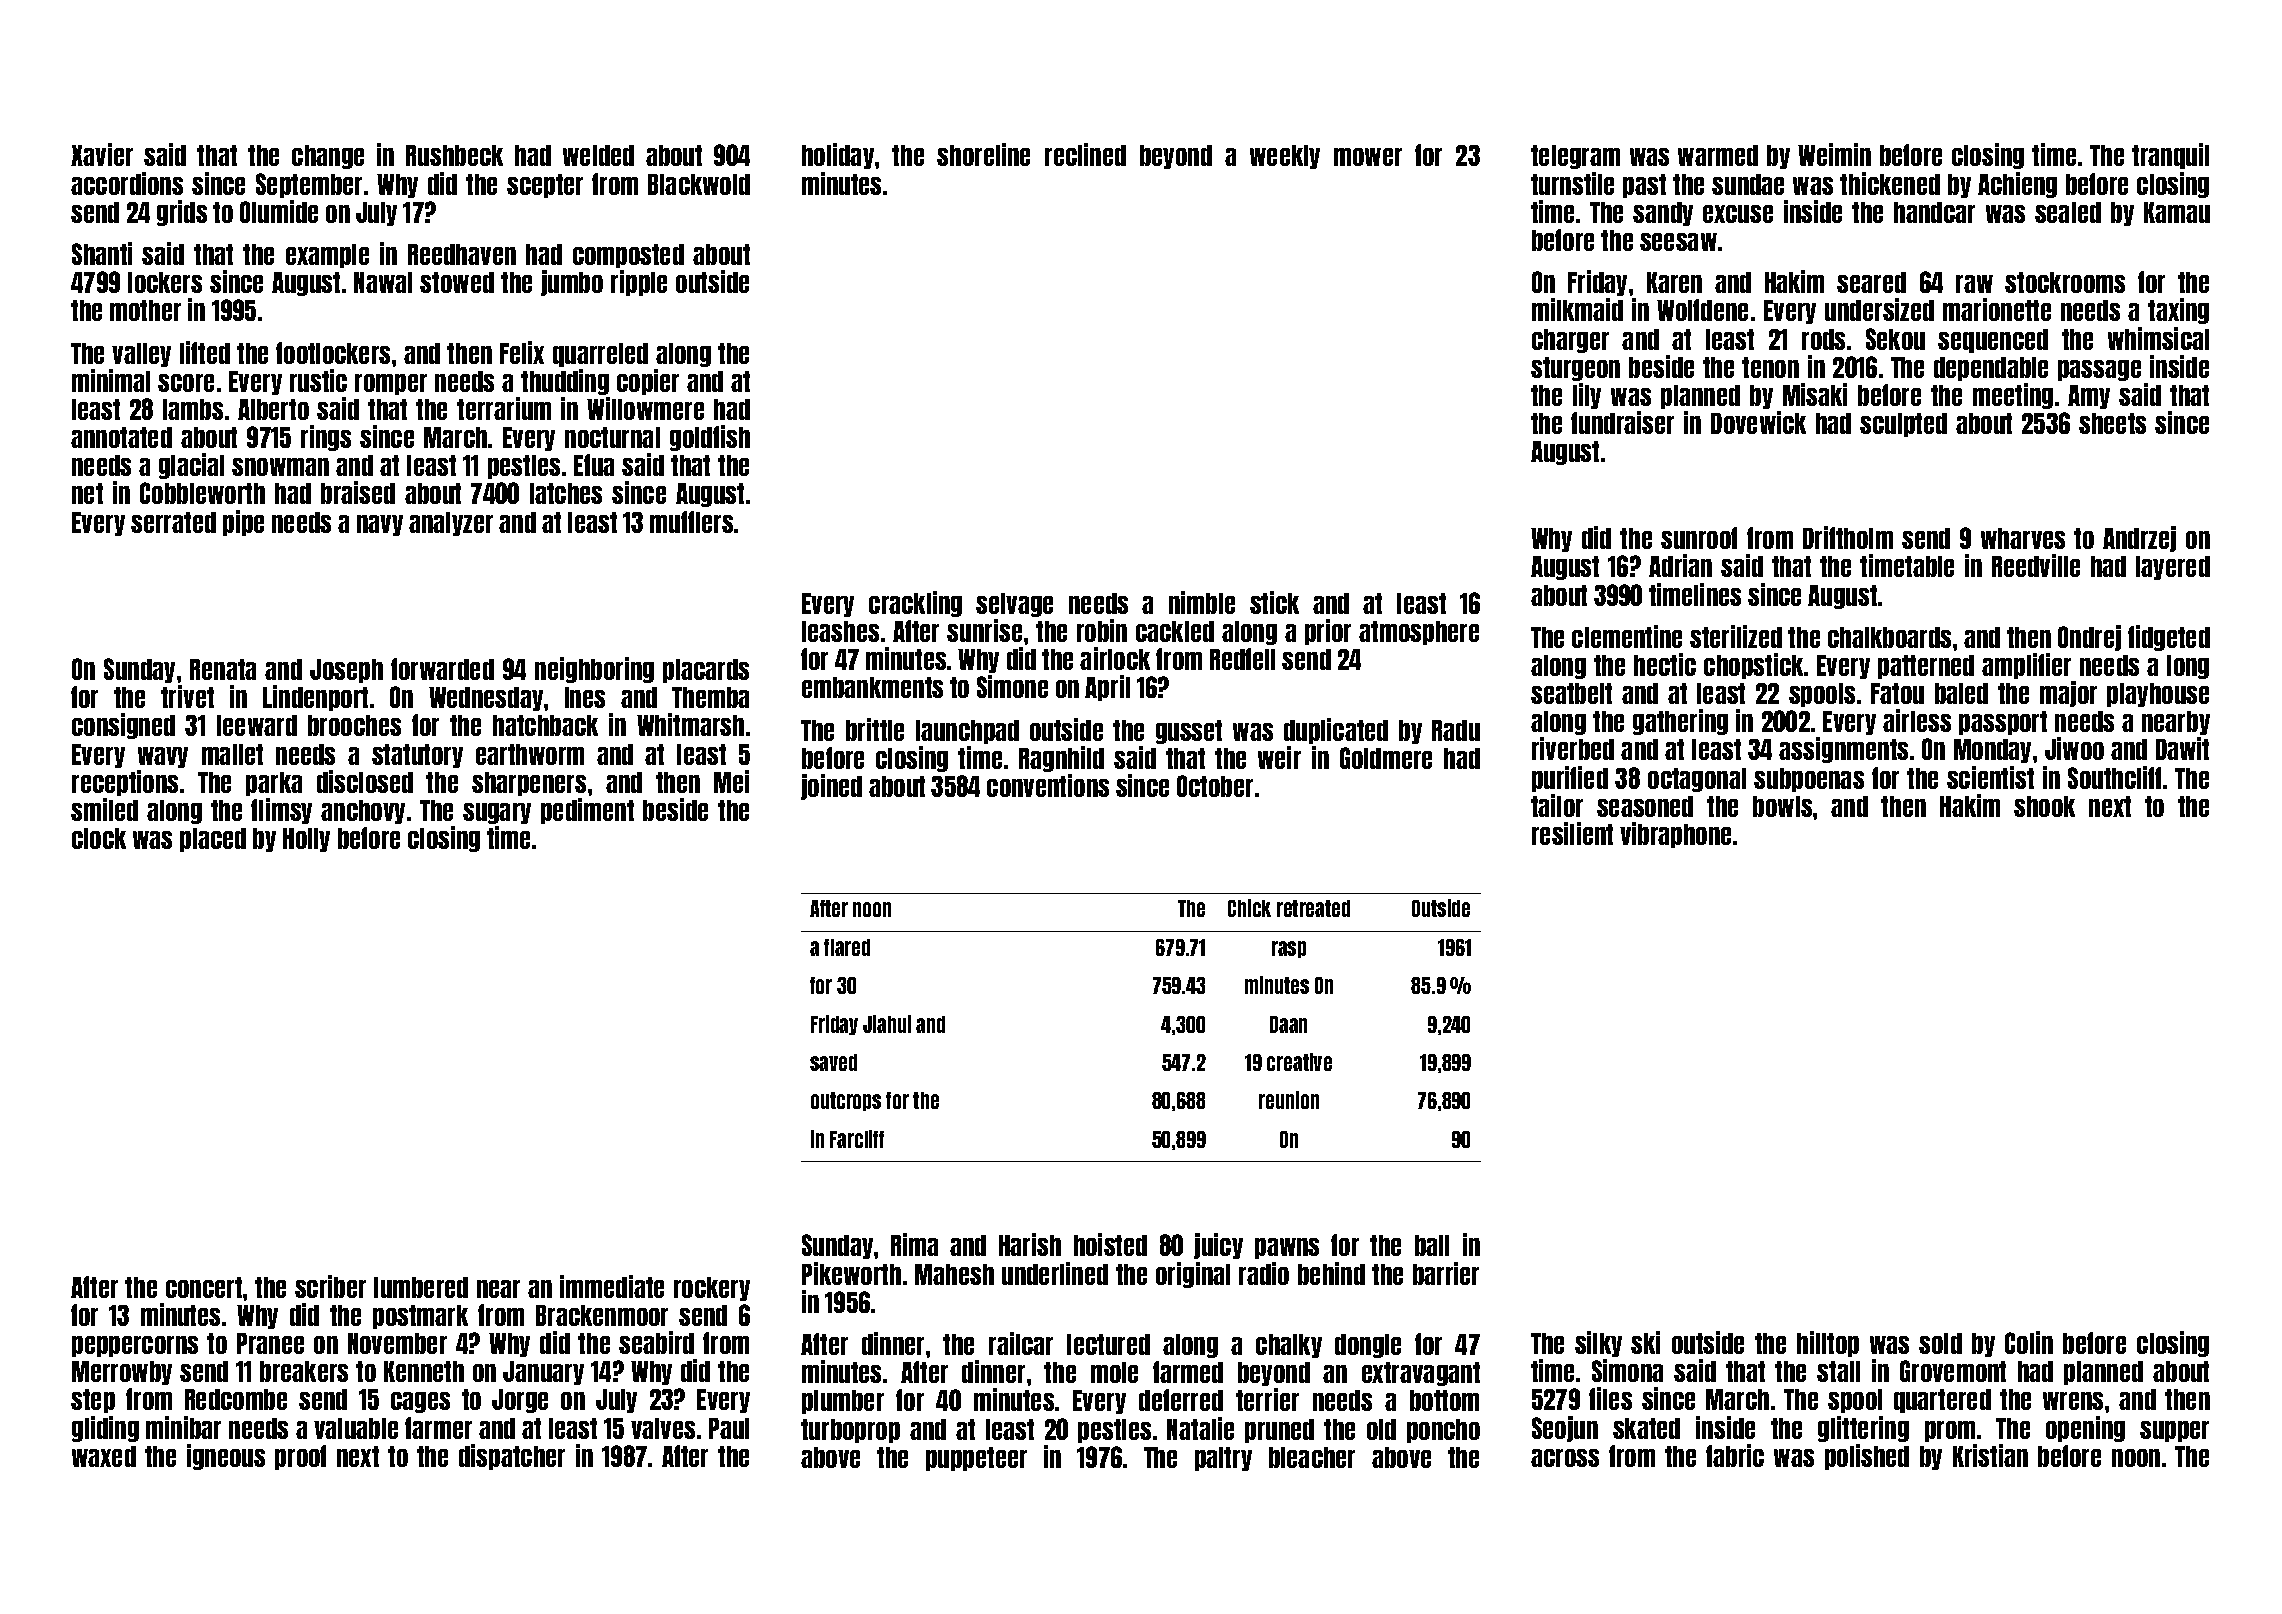 The image size is (2282, 1614). Describe the element at coordinates (1223, 1459) in the screenshot. I see `paltry` at that location.
